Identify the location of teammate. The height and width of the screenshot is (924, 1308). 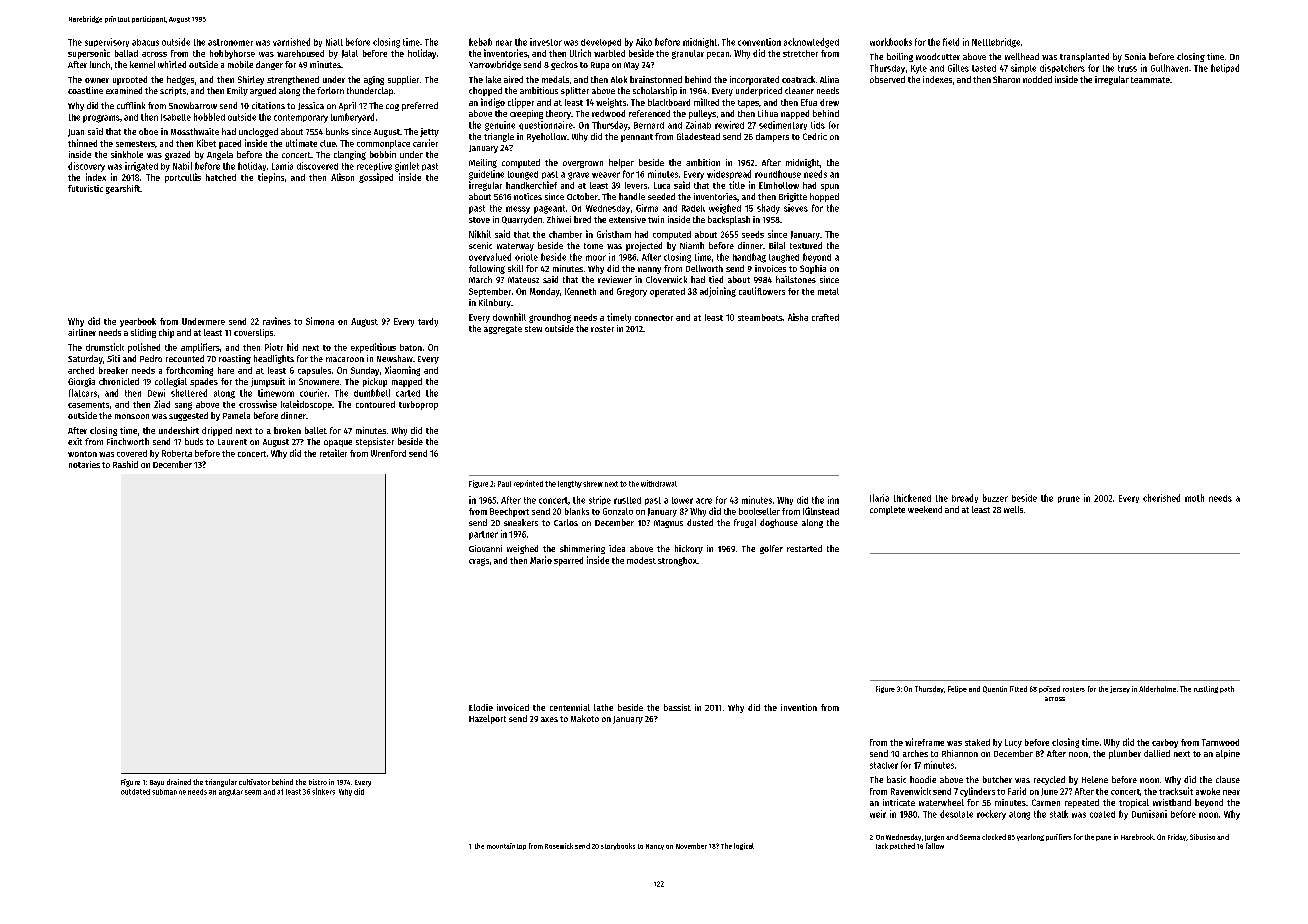
(1150, 80).
